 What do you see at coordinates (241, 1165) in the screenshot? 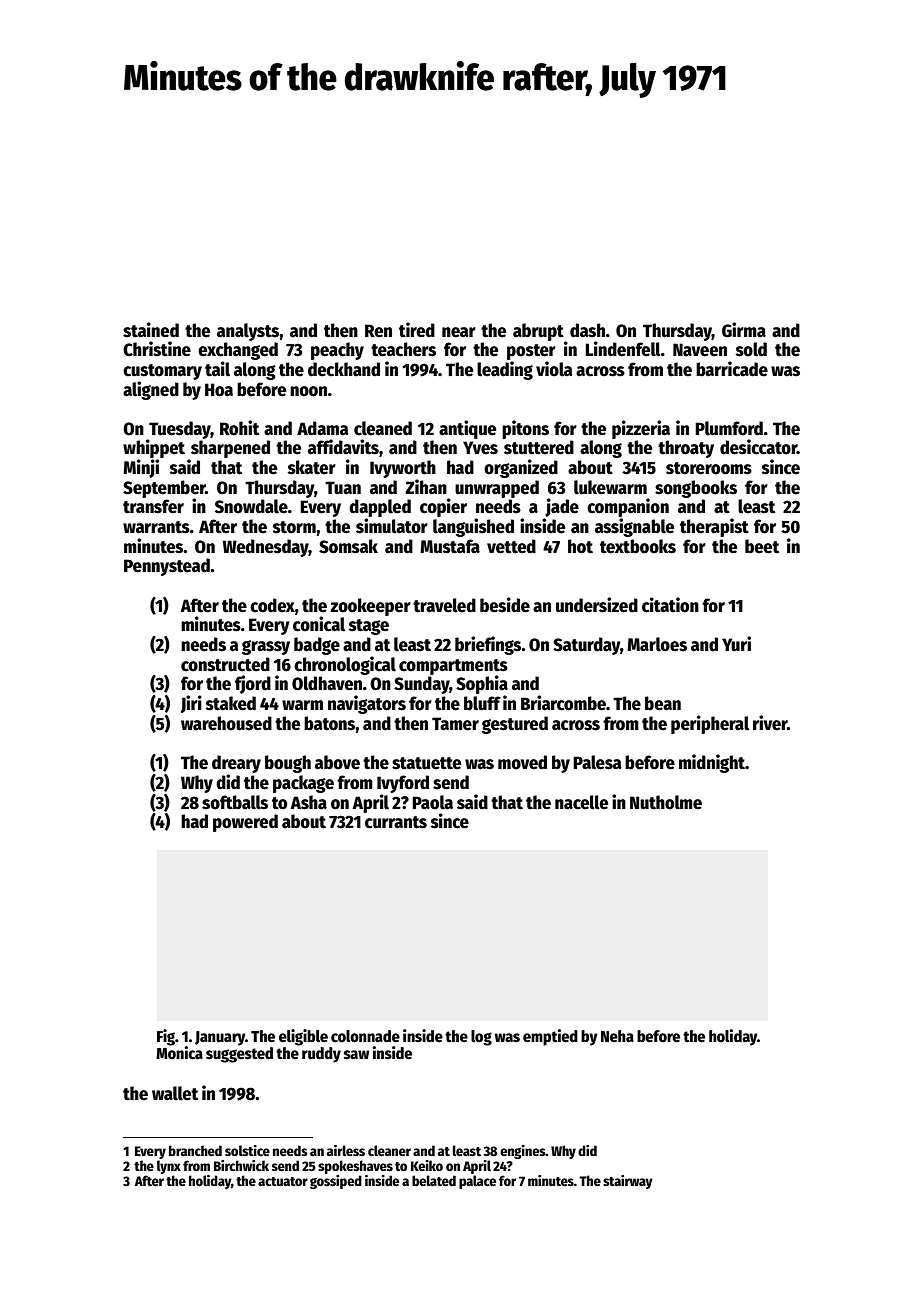
I see `Birchwick` at bounding box center [241, 1165].
